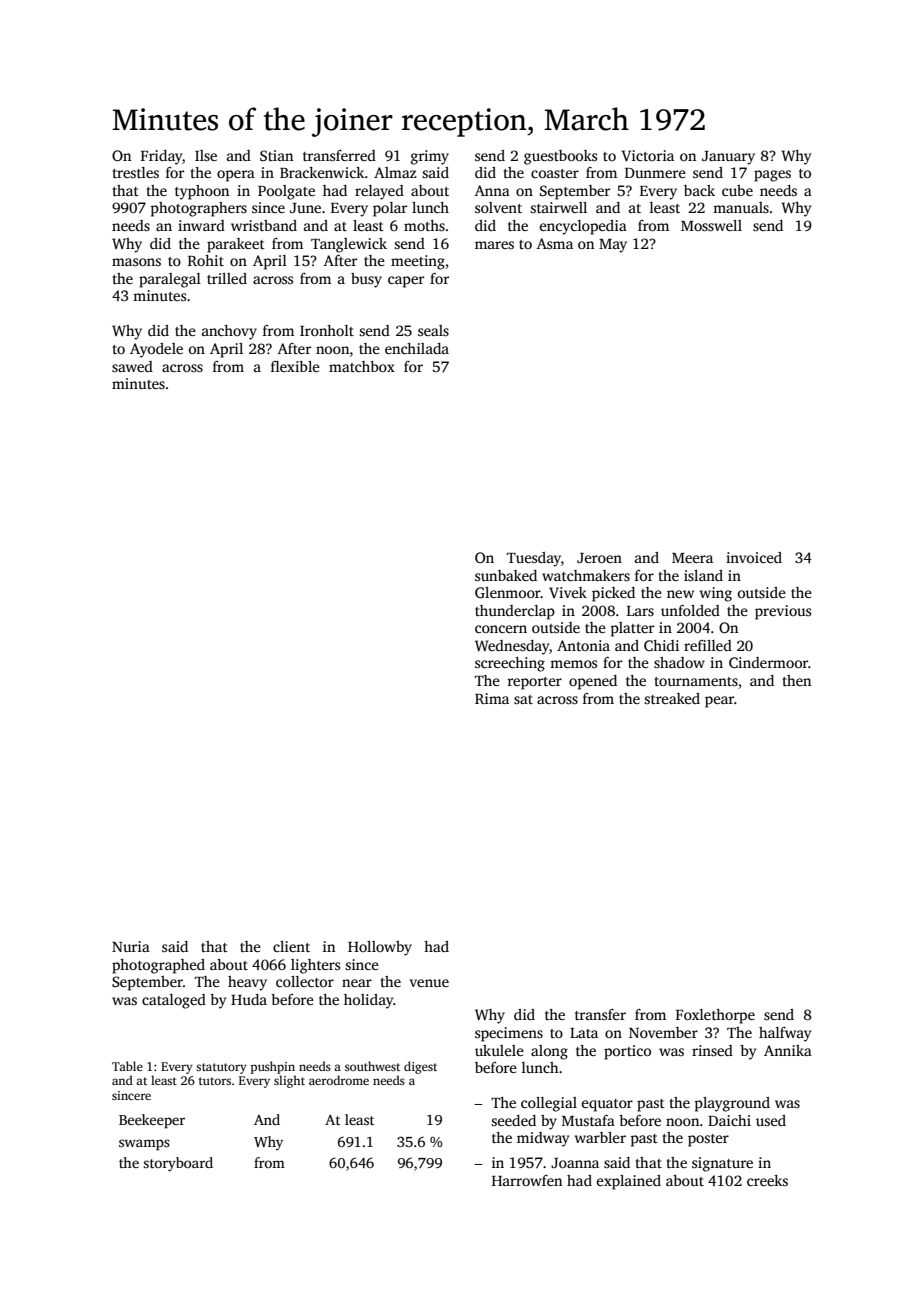 The height and width of the page is (1308, 924). I want to click on storyboard, so click(178, 1164).
